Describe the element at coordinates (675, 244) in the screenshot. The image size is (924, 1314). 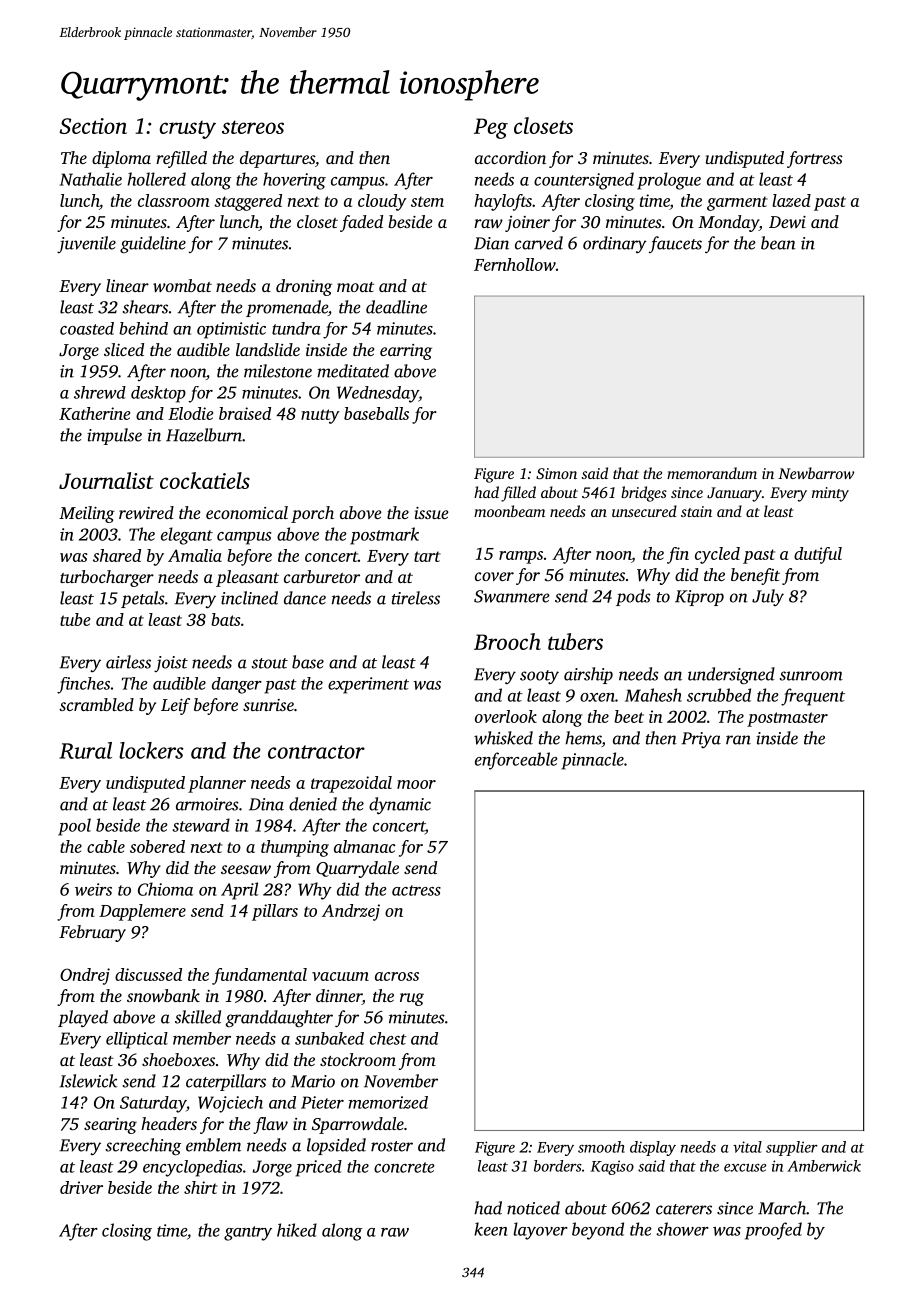
I see `faucets` at that location.
